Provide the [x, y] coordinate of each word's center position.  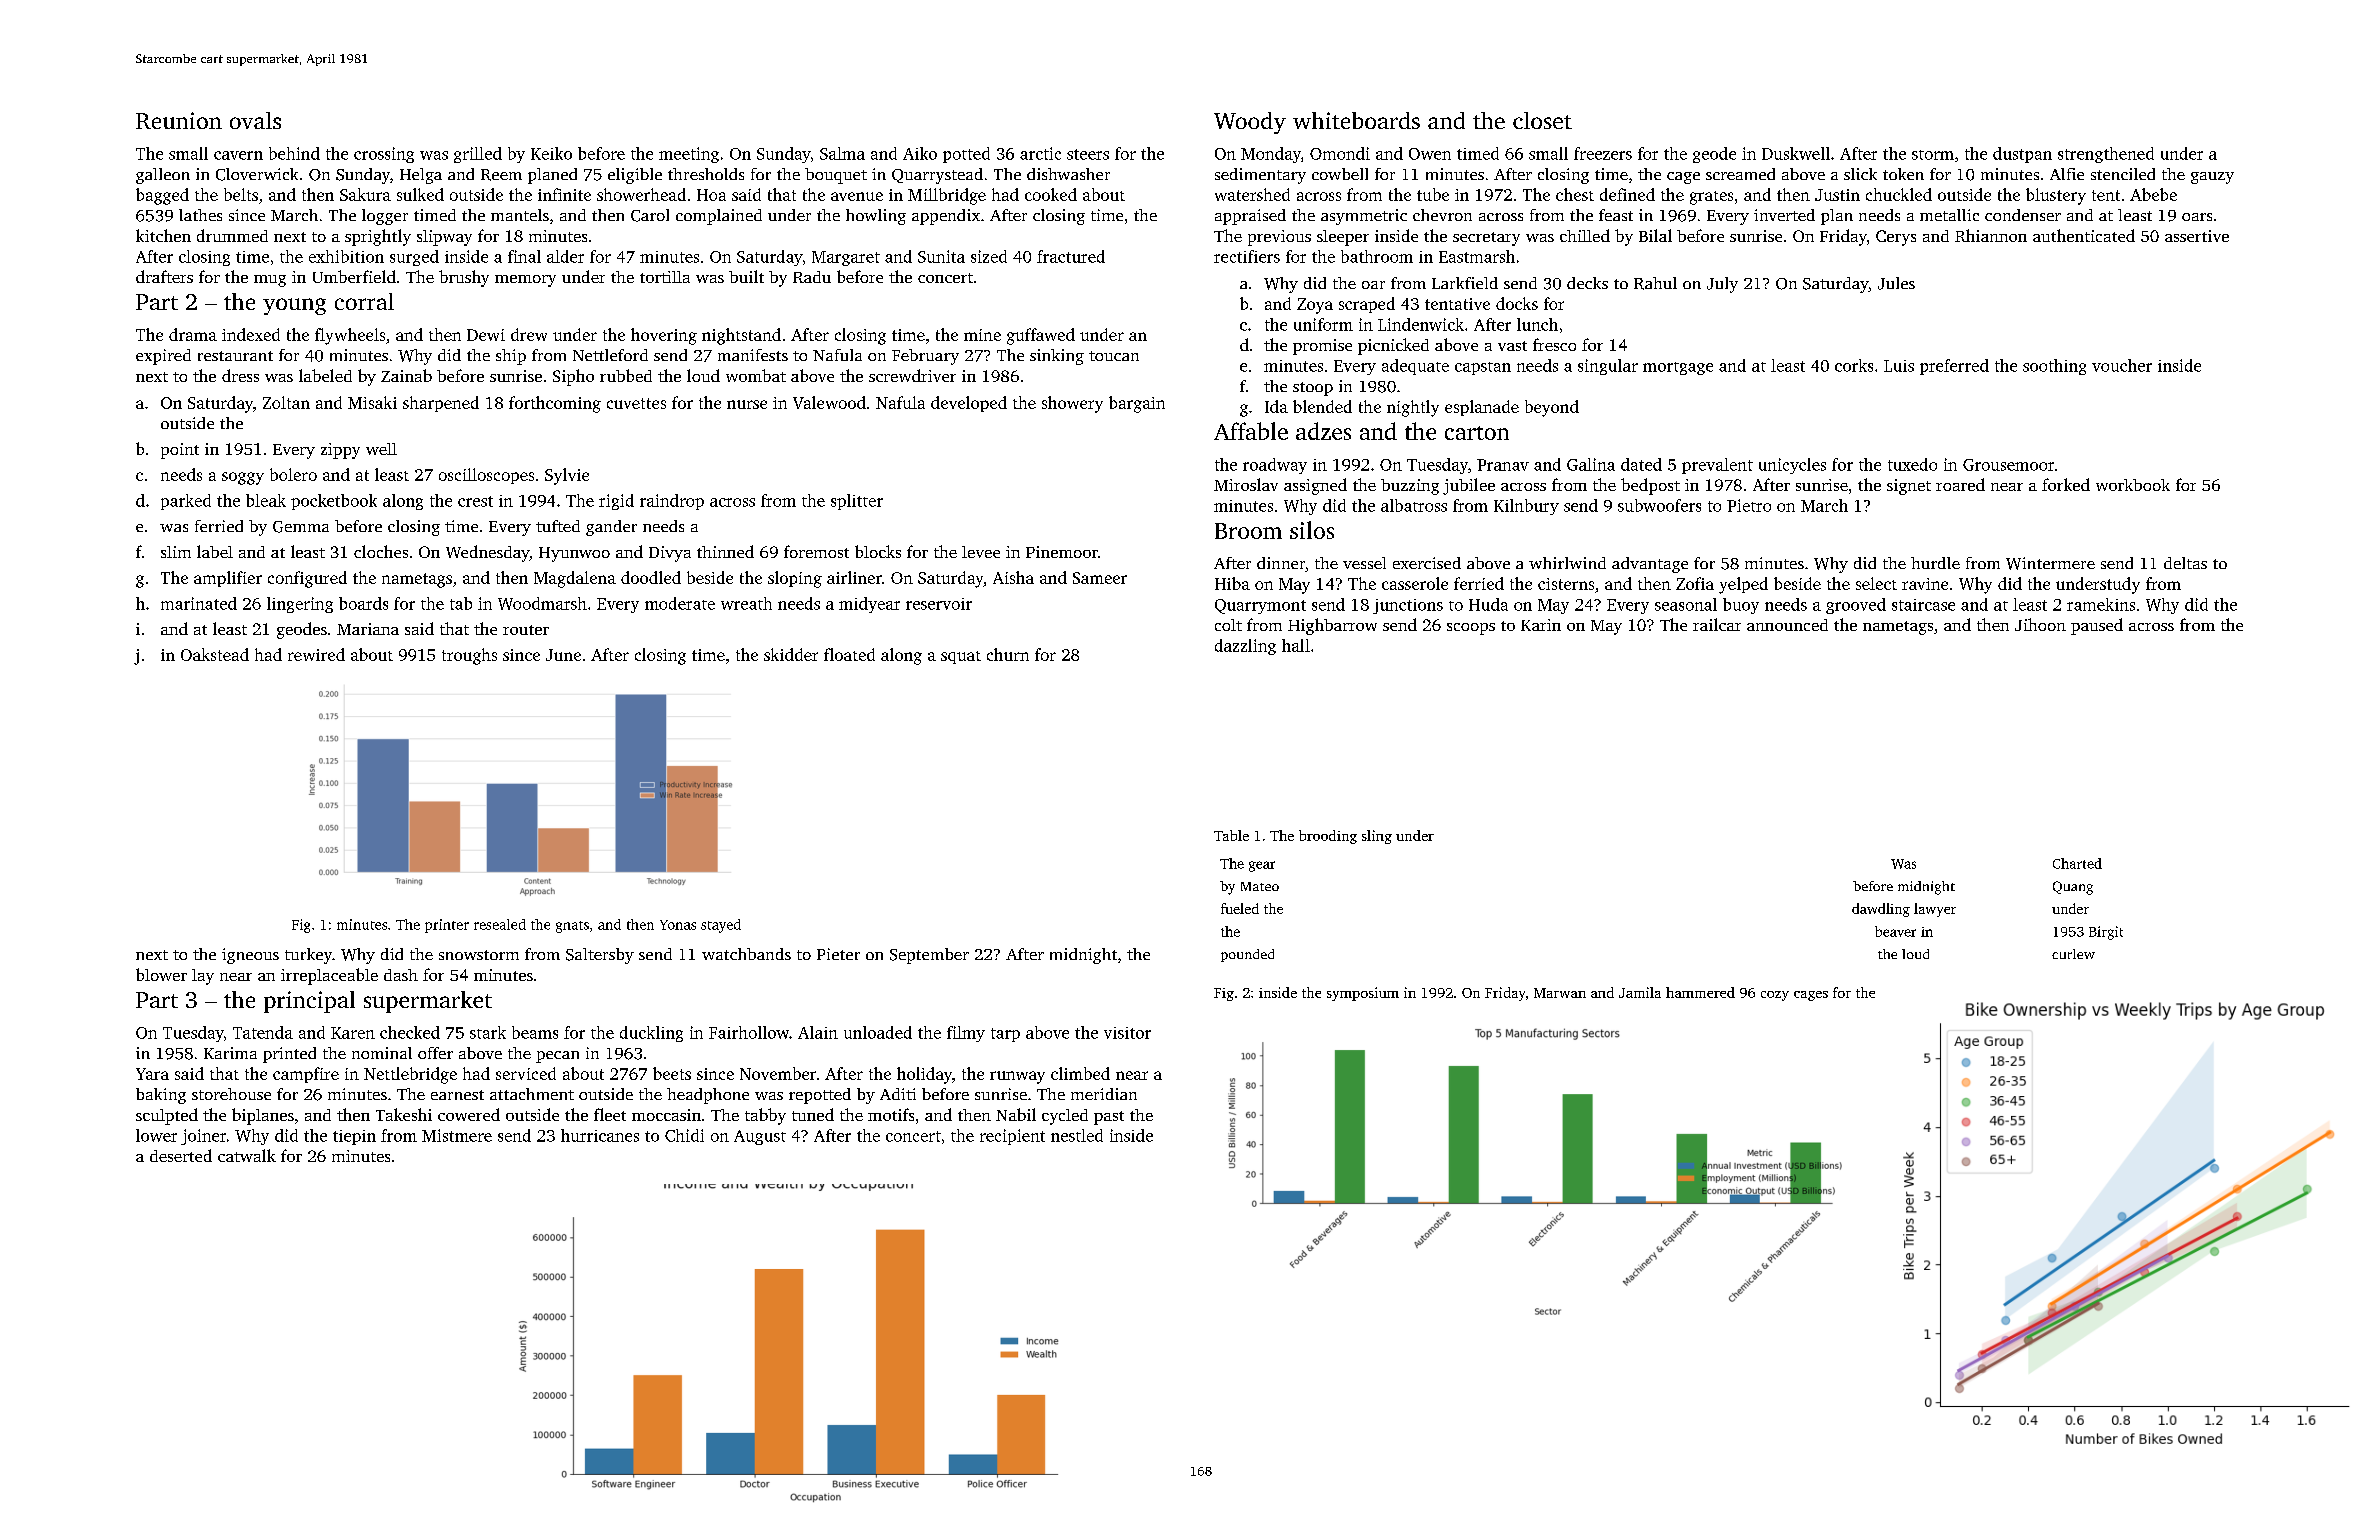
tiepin [354, 1137]
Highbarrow [1332, 626]
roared [1960, 484]
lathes [200, 215]
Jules [1896, 283]
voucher [2122, 365]
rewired [316, 654]
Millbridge [947, 196]
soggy [243, 478]
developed [969, 404]
